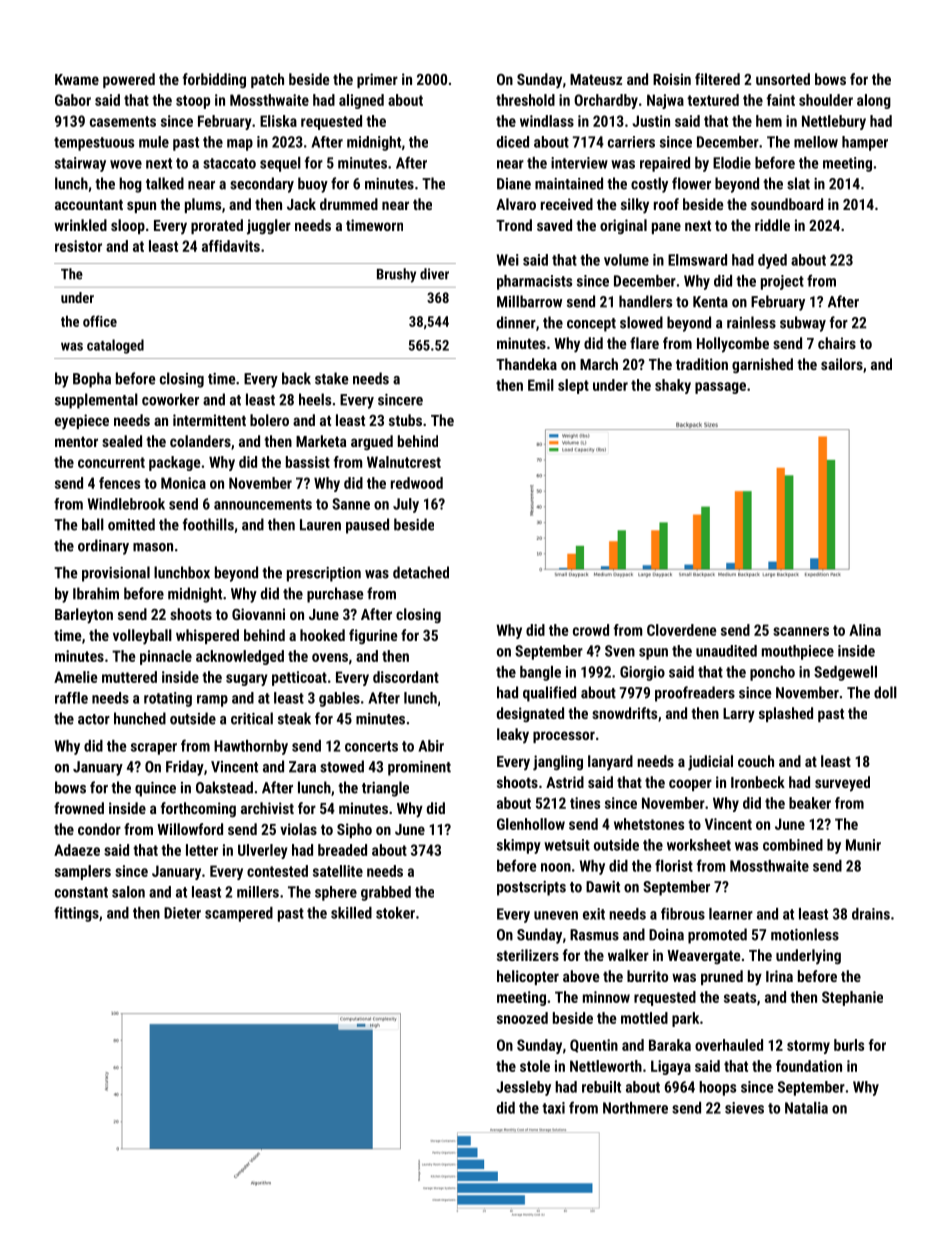 The height and width of the screenshot is (1233, 952). What do you see at coordinates (76, 914) in the screenshot?
I see `fittings` at bounding box center [76, 914].
